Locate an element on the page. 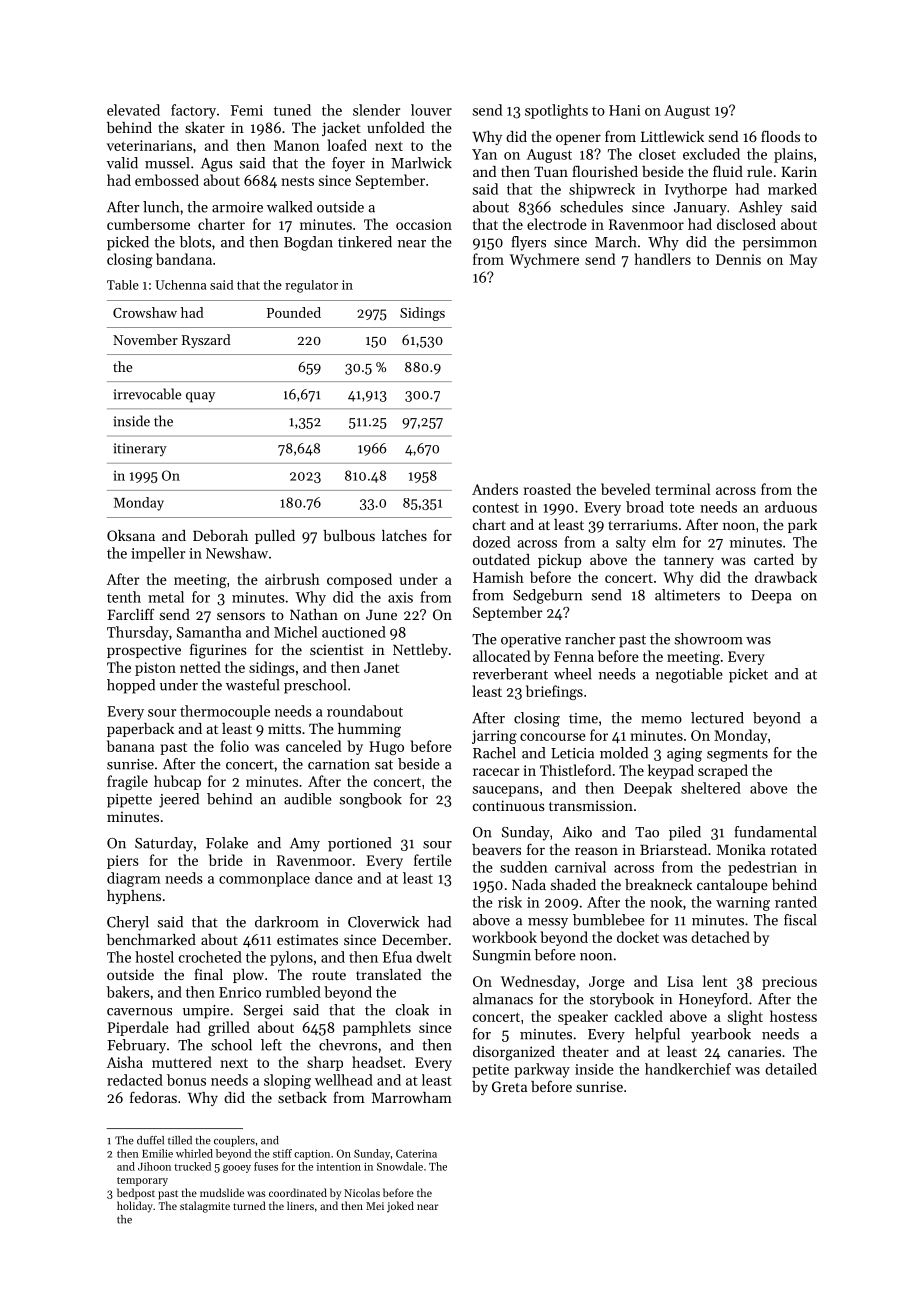  Sungmin is located at coordinates (502, 957).
